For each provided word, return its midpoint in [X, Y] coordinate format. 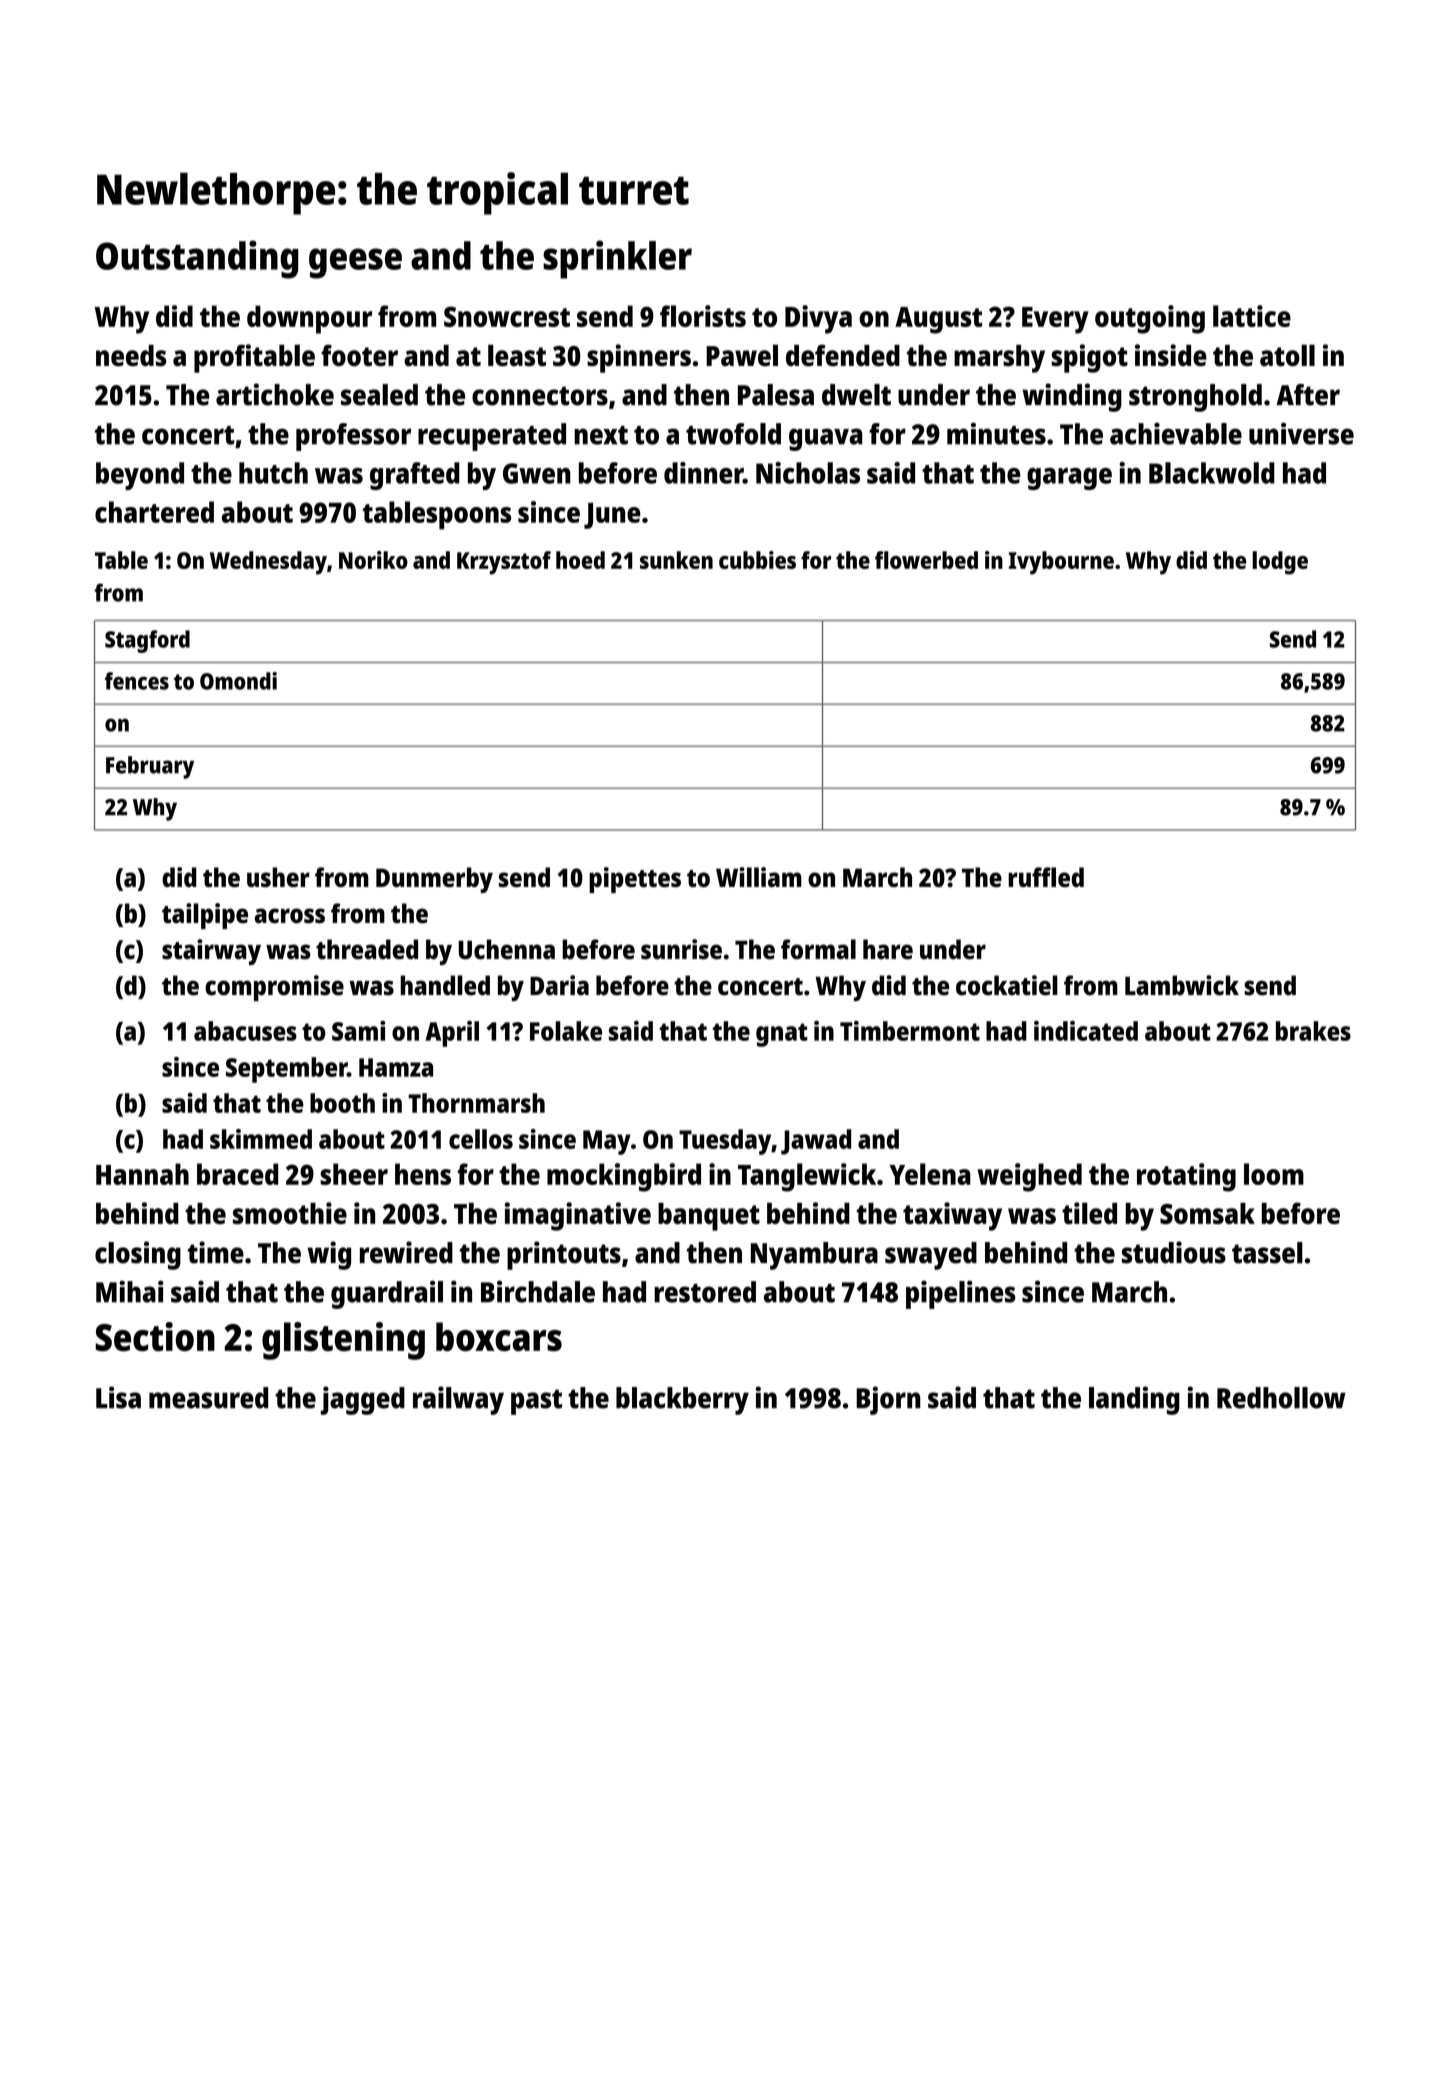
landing [1134, 1400]
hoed [580, 560]
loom [1274, 1174]
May [607, 1142]
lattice [1252, 316]
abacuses [245, 1031]
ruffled [1046, 877]
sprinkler [617, 259]
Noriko [373, 560]
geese [355, 263]
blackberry [682, 1401]
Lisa [118, 1397]
